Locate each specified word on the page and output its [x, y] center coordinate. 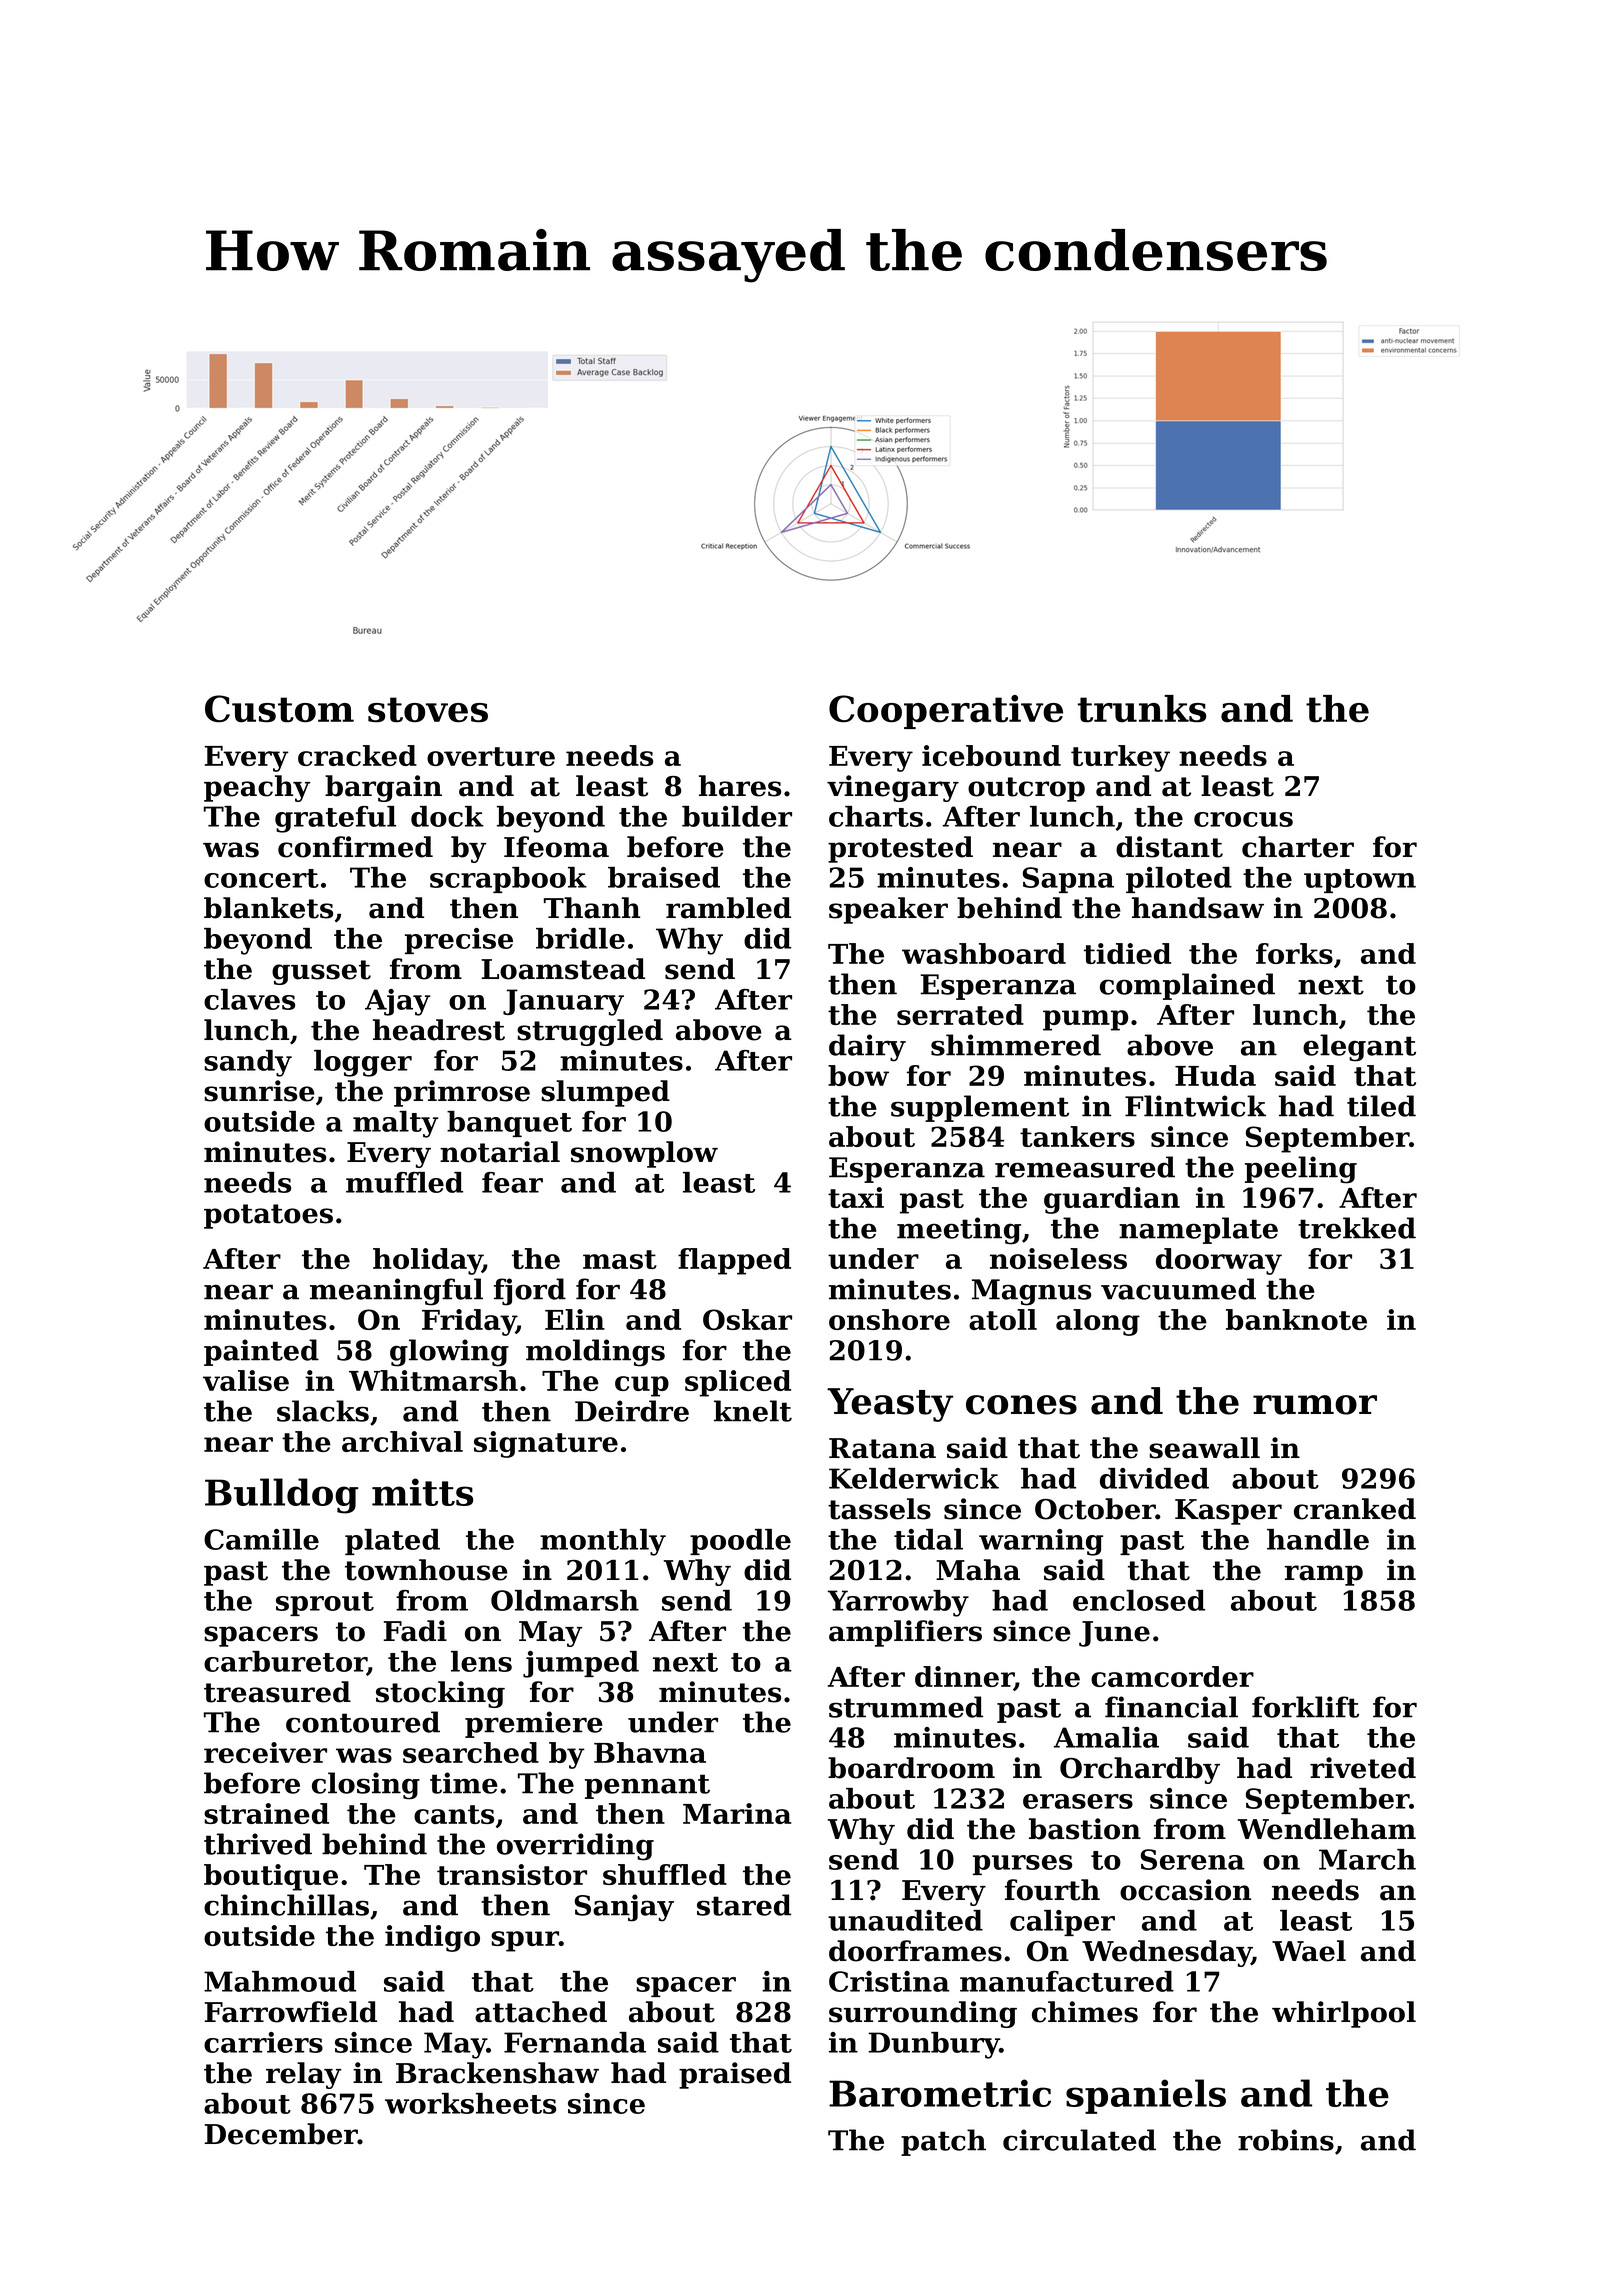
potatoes [268, 1216]
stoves [428, 710]
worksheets [470, 2103]
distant [1169, 847]
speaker [888, 910]
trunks [1142, 709]
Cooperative [946, 712]
